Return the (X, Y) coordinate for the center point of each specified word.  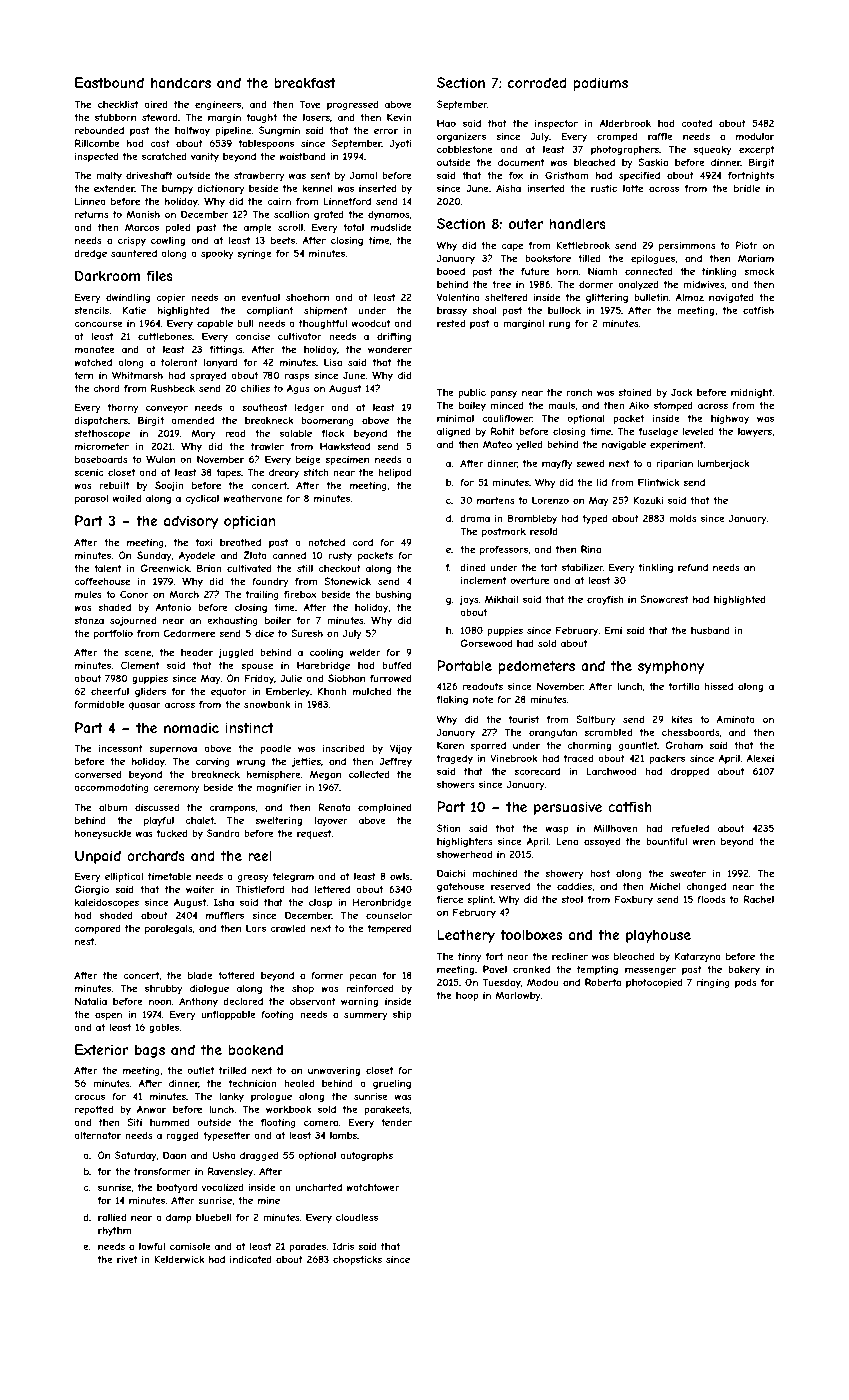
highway (730, 419)
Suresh (307, 633)
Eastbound (109, 82)
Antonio (173, 607)
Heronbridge (382, 903)
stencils (91, 310)
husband (710, 630)
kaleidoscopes (107, 903)
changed (706, 887)
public (472, 393)
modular (755, 136)
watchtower (373, 1187)
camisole (190, 1246)
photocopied (654, 983)
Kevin (399, 117)
